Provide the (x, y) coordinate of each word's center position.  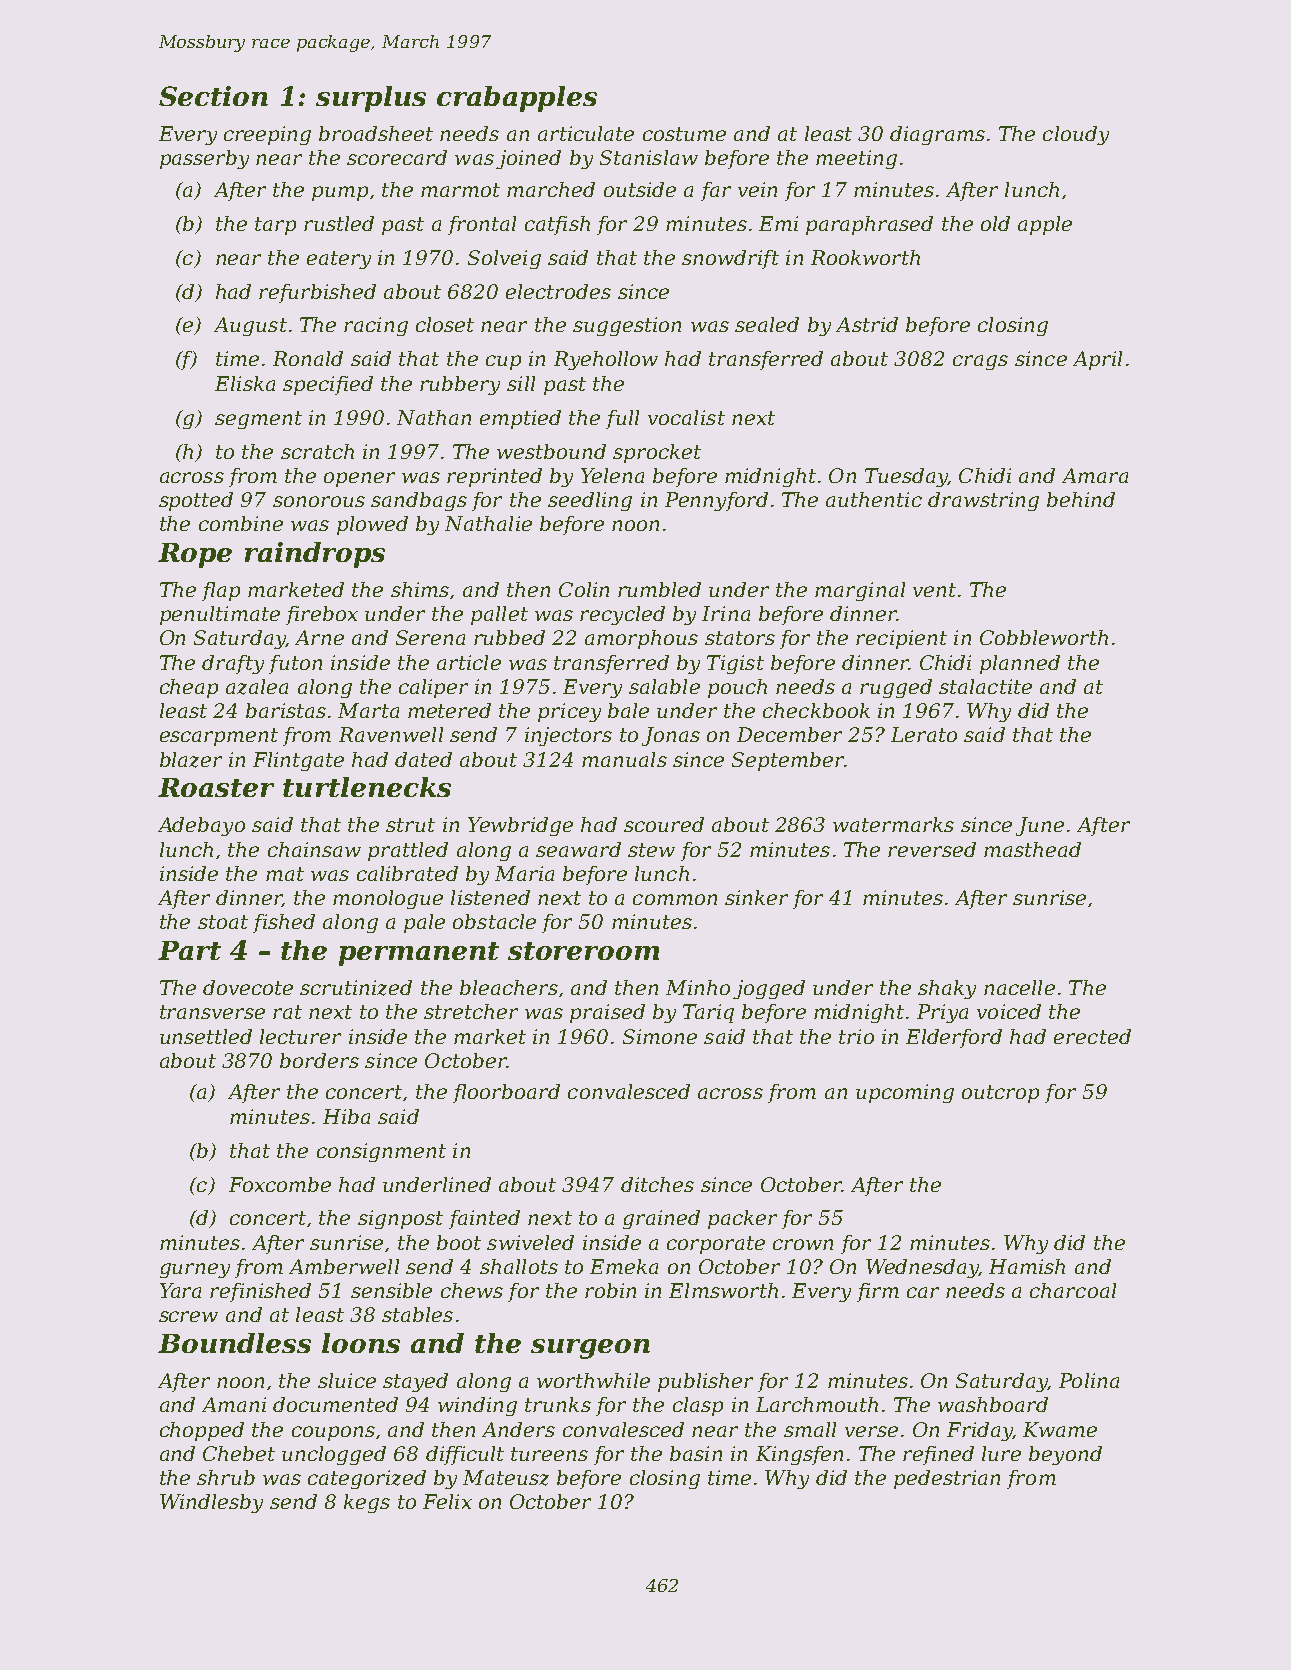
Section (213, 96)
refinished (260, 1292)
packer (742, 1219)
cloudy (1076, 135)
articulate (586, 133)
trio (856, 1036)
